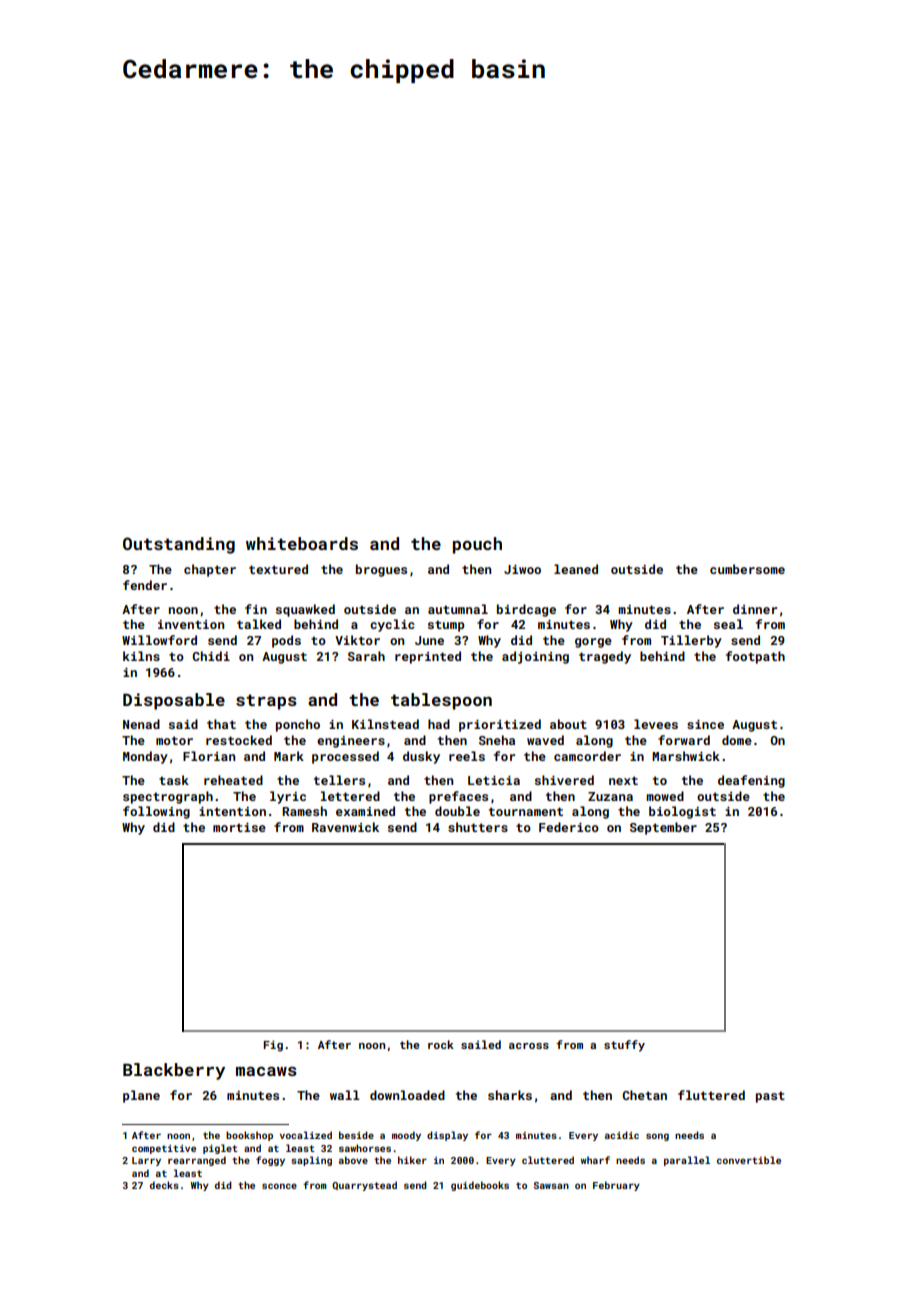 Image resolution: width=908 pixels, height=1316 pixels. I want to click on across, so click(529, 1046).
